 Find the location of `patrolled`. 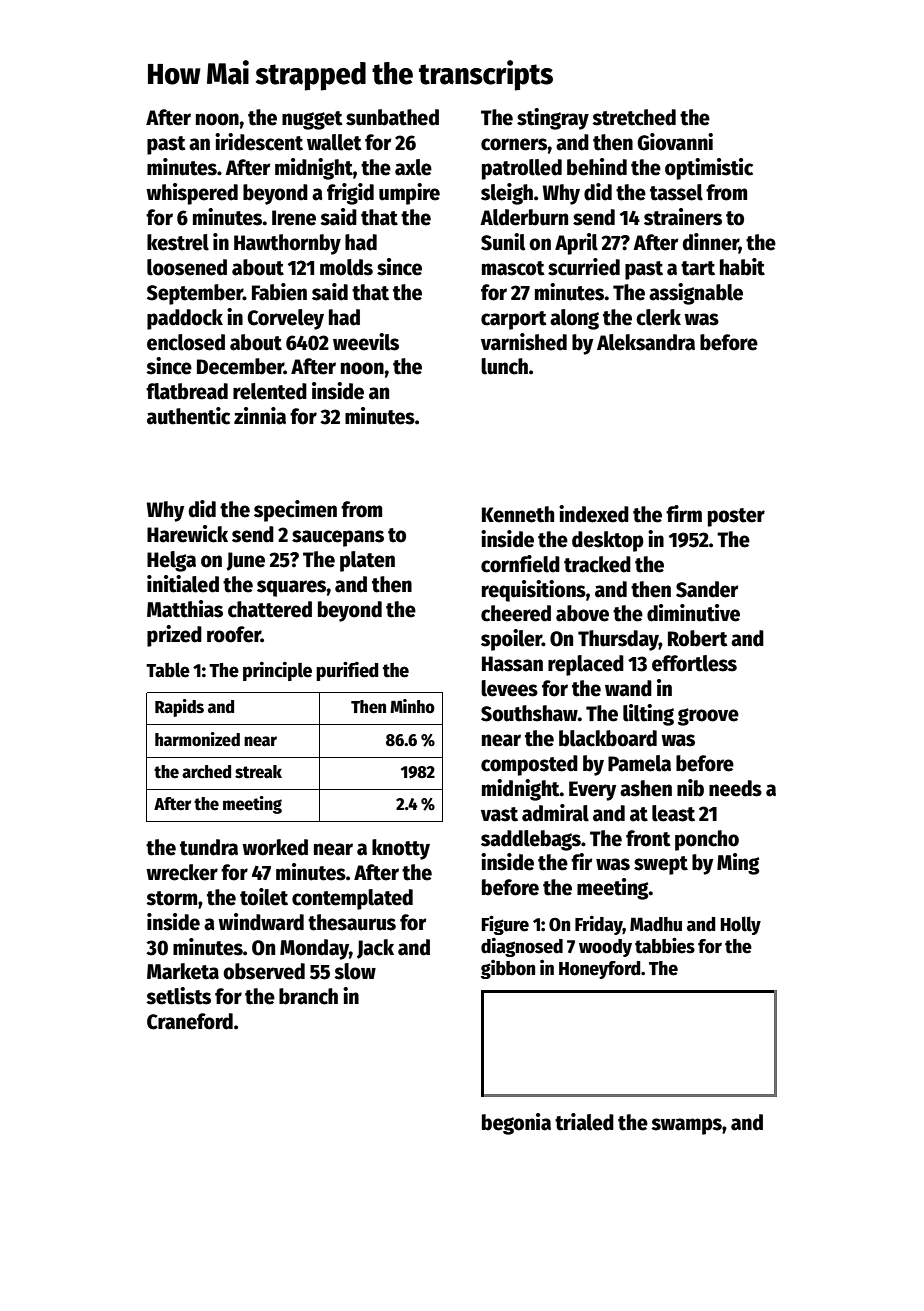

patrolled is located at coordinates (522, 169).
